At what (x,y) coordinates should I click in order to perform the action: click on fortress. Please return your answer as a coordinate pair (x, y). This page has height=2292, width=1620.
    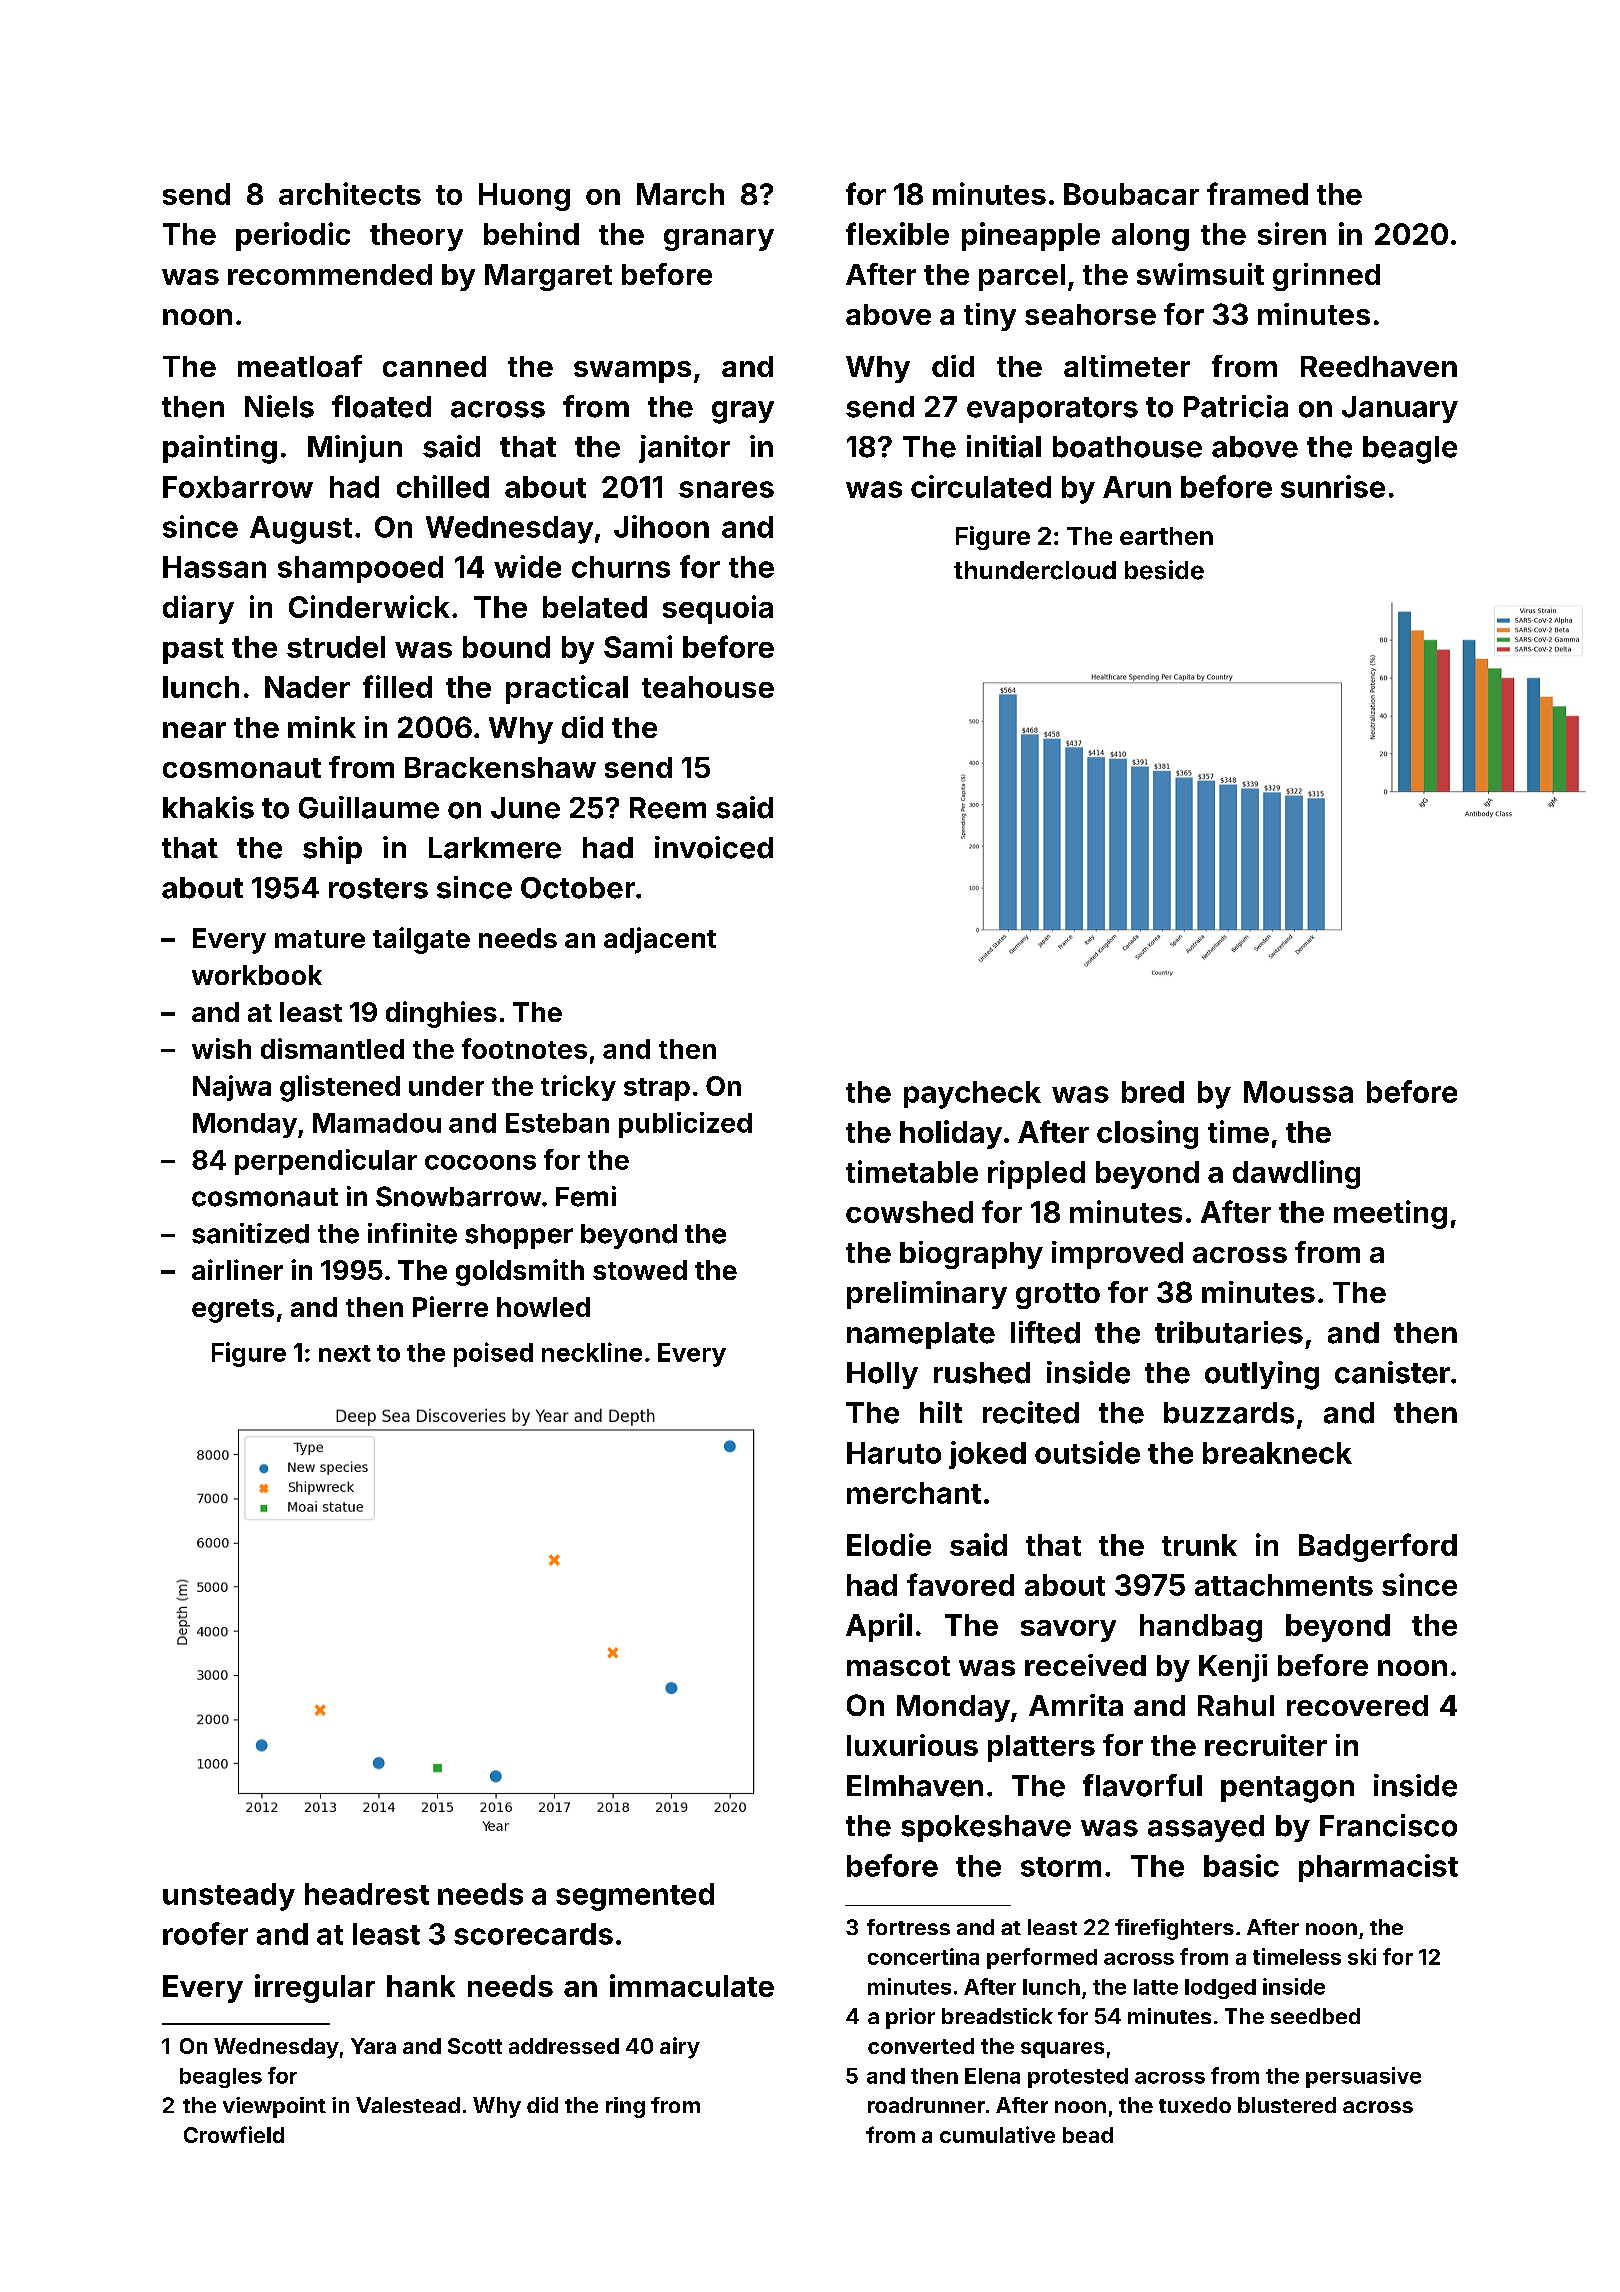
    Looking at the image, I should click on (908, 1927).
